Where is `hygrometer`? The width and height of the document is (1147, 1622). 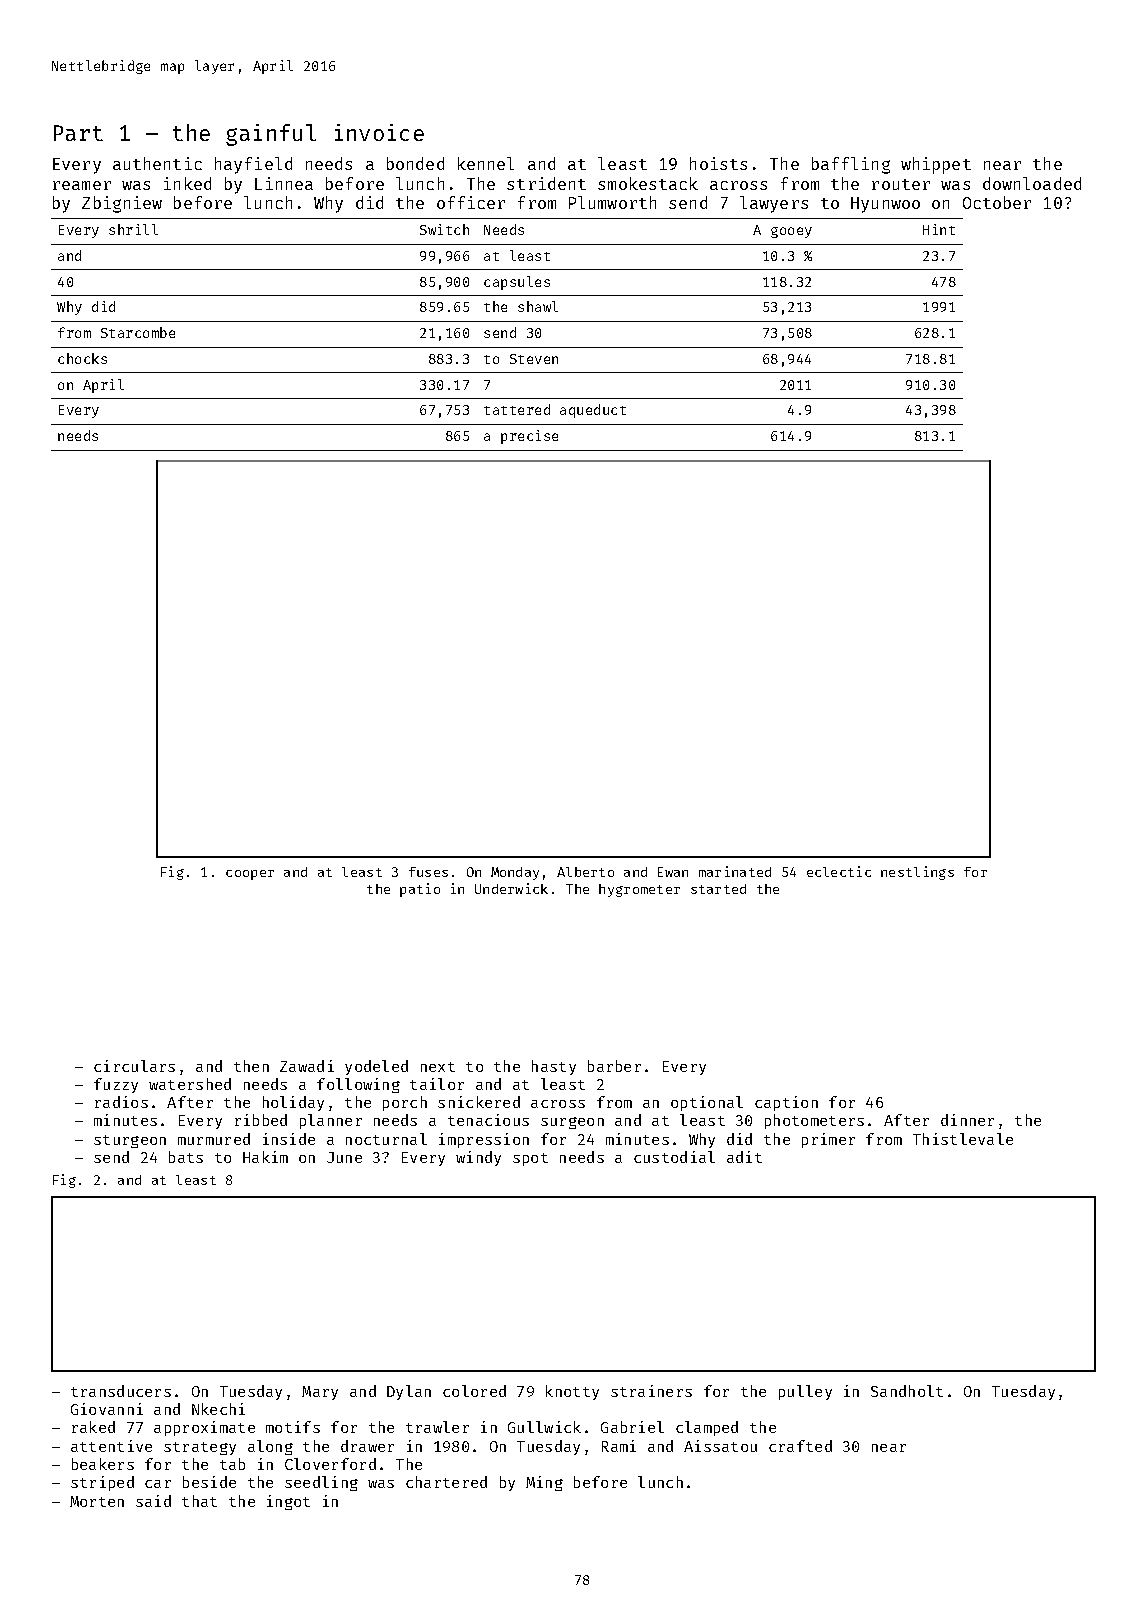 hygrometer is located at coordinates (639, 890).
